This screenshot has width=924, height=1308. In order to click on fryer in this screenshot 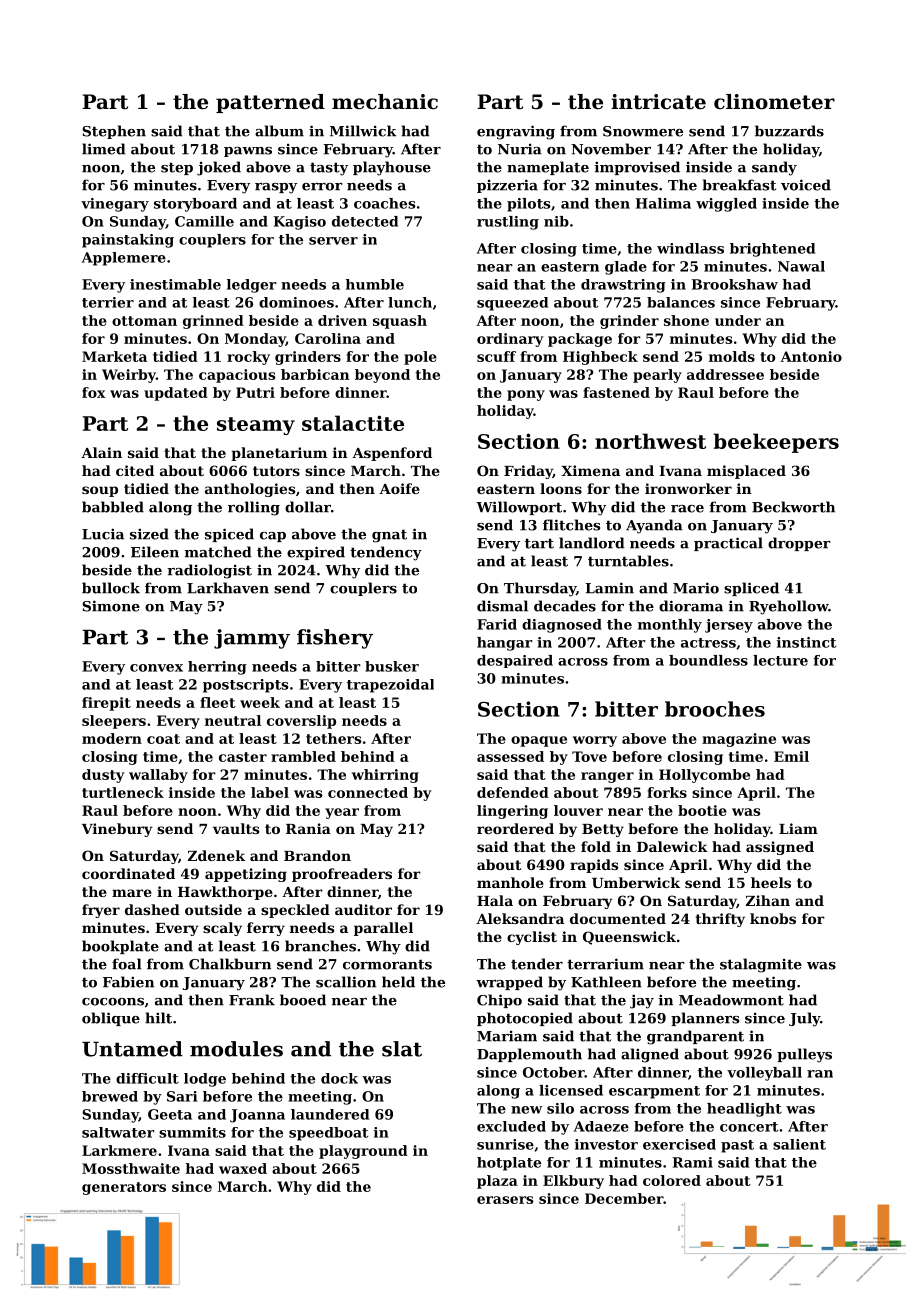, I will do `click(101, 911)`.
